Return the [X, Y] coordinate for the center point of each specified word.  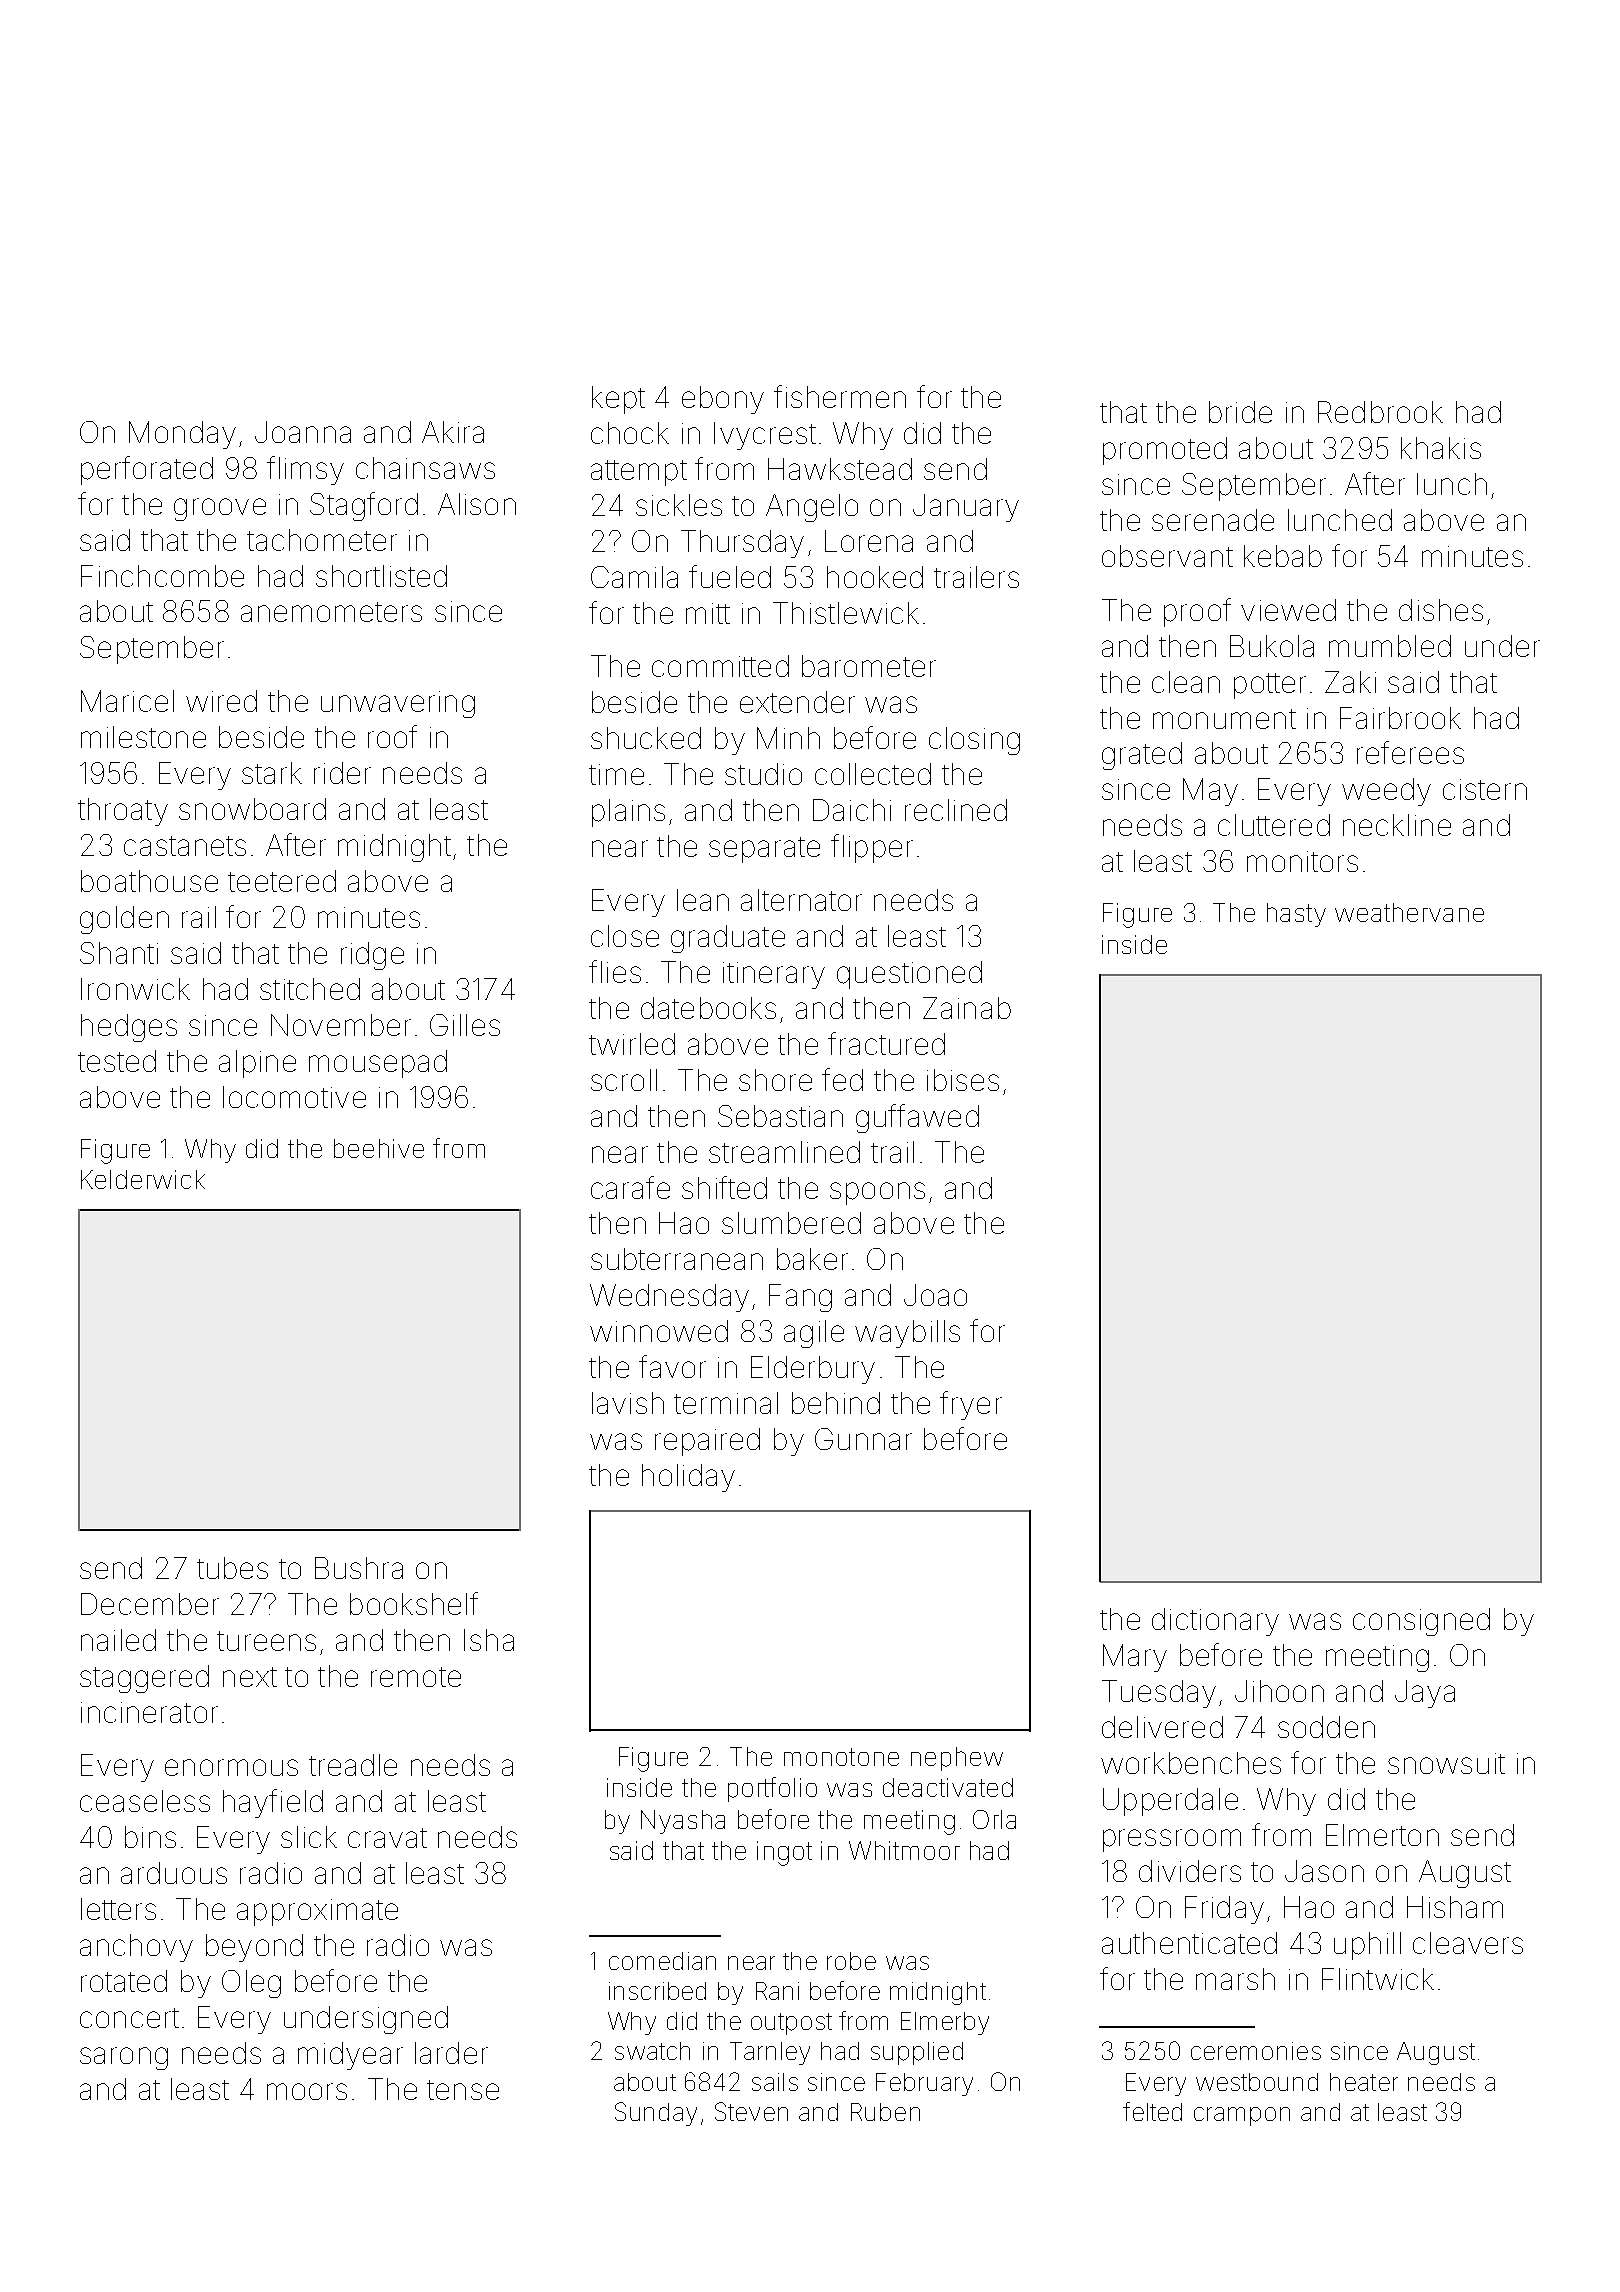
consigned [1421, 1622]
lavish [628, 1403]
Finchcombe [162, 576]
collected [873, 774]
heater [1364, 2082]
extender [797, 702]
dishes [1441, 610]
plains [628, 813]
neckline [1397, 825]
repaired [707, 1442]
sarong [124, 2058]
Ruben [885, 2112]
